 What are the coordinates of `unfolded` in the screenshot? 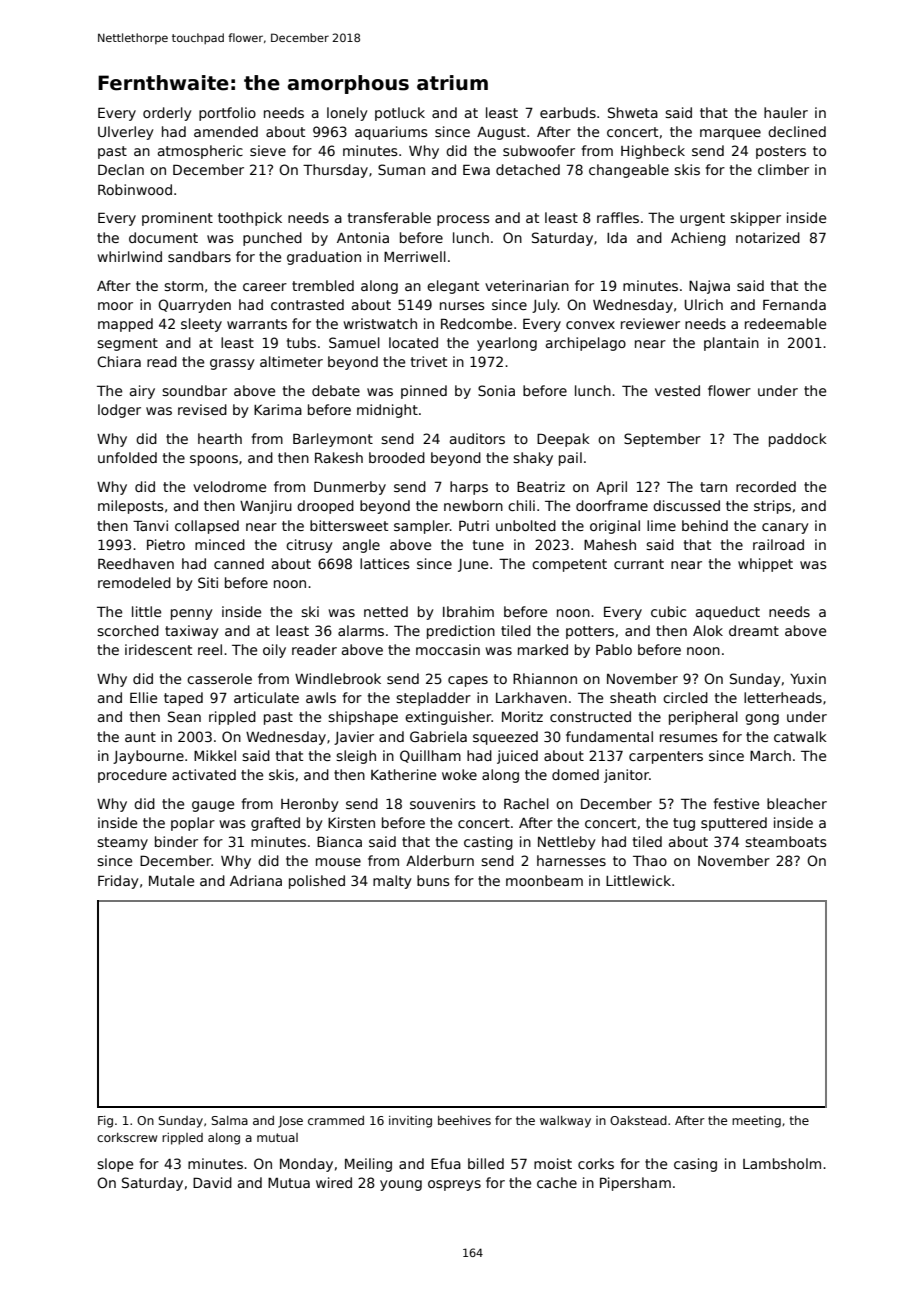 It's located at (127, 457).
